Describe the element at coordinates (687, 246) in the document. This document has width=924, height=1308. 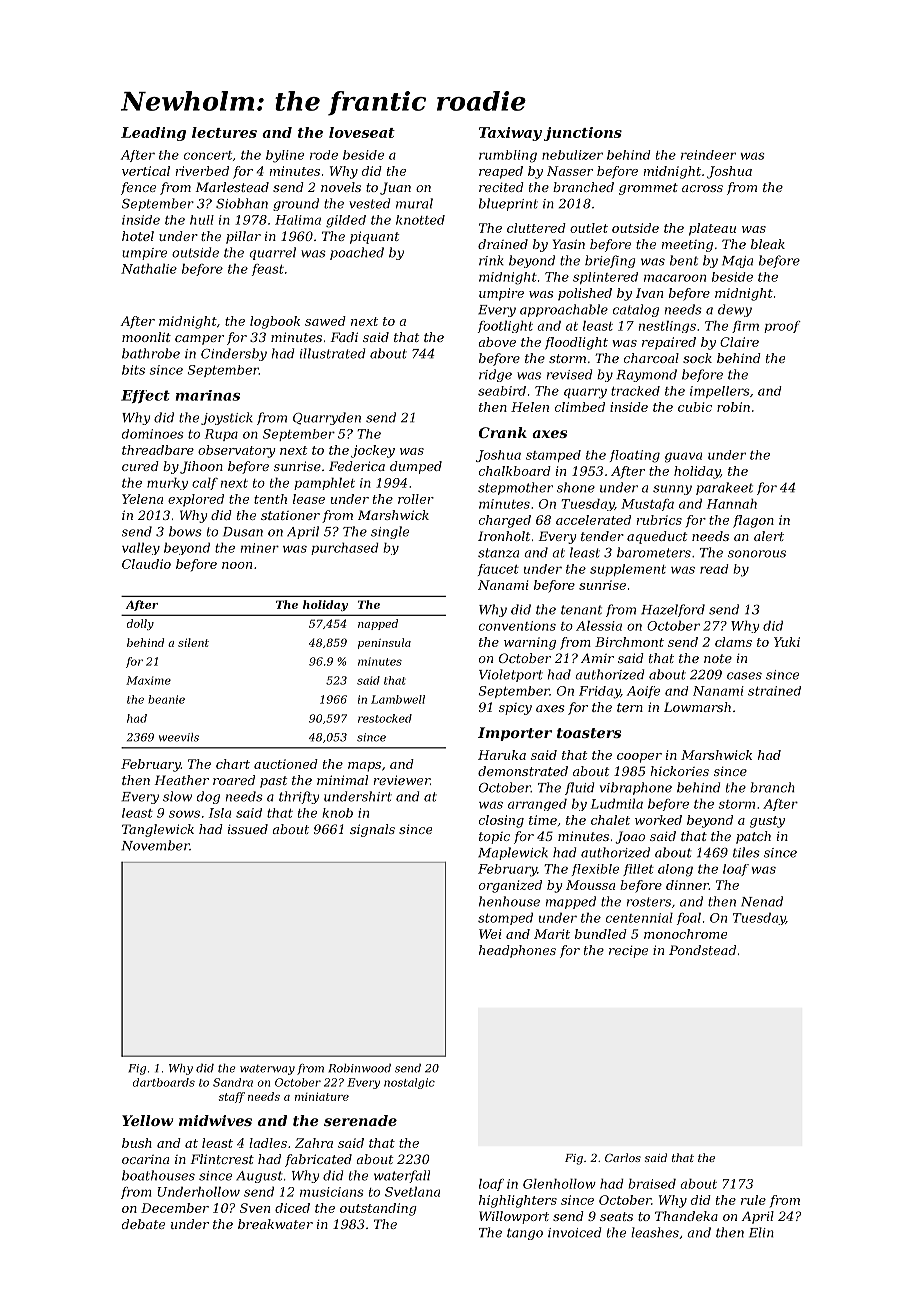
I see `meeting` at that location.
